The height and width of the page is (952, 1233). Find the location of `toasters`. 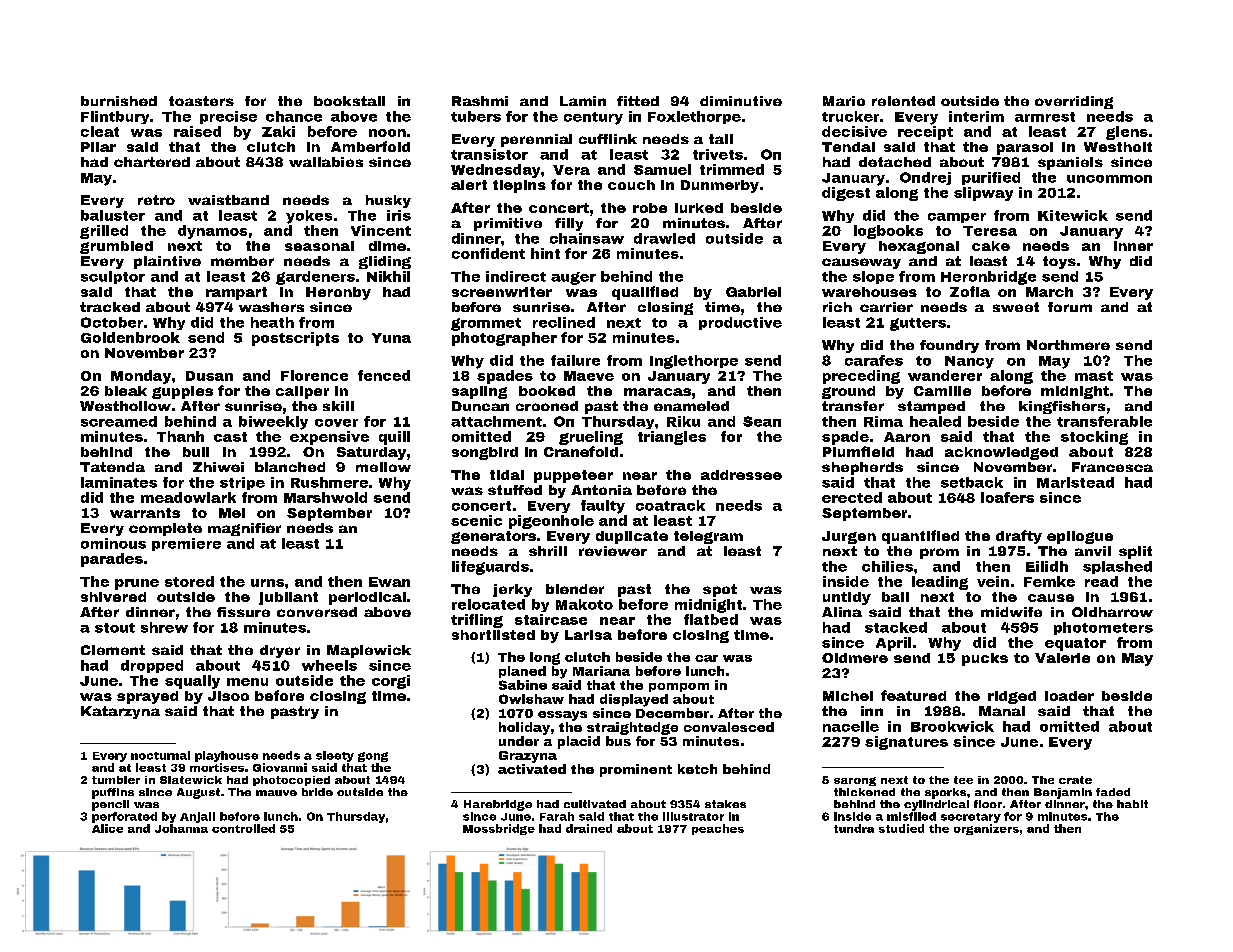

toasters is located at coordinates (201, 101).
